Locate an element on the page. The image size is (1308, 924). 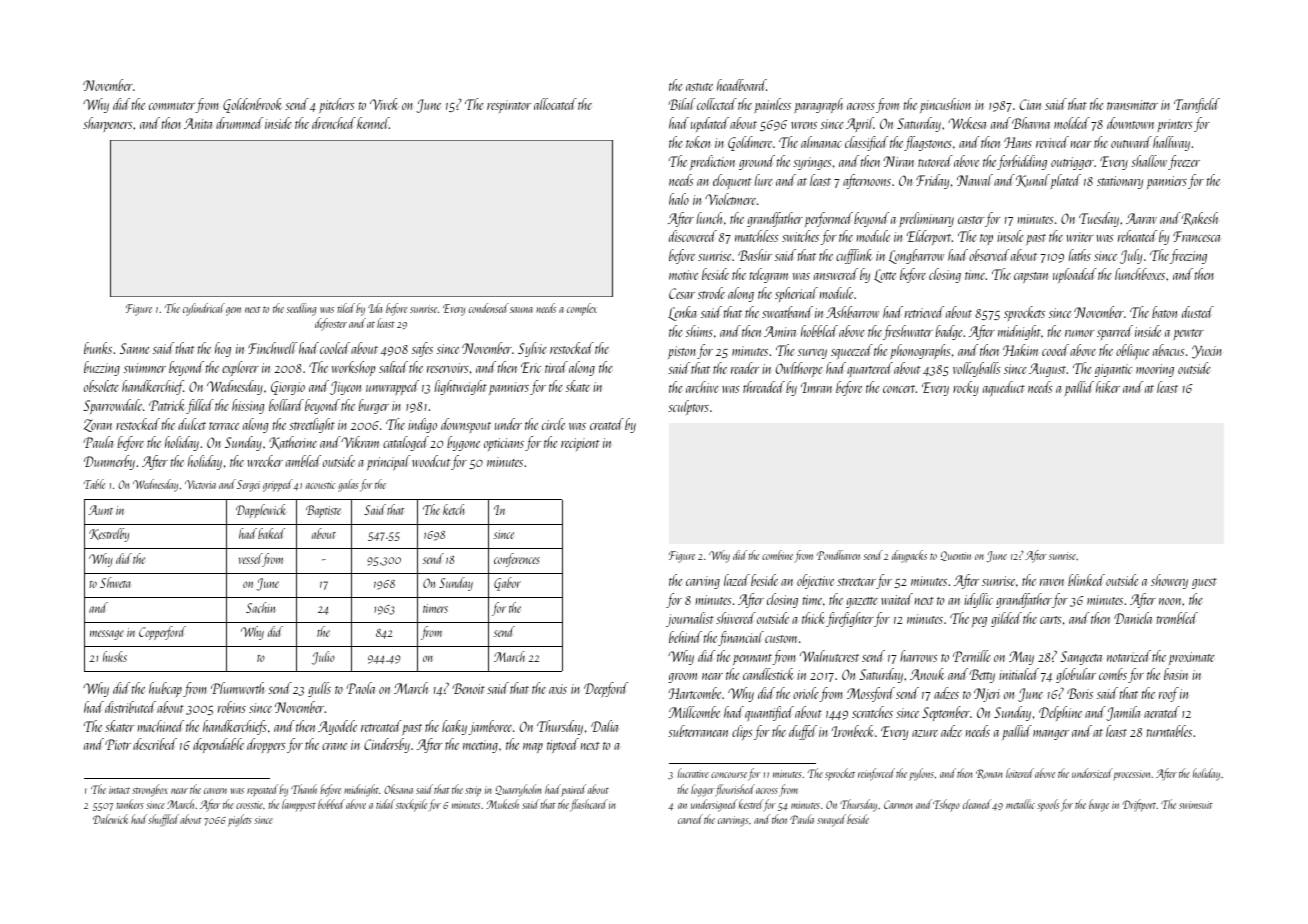
ketch is located at coordinates (454, 509).
